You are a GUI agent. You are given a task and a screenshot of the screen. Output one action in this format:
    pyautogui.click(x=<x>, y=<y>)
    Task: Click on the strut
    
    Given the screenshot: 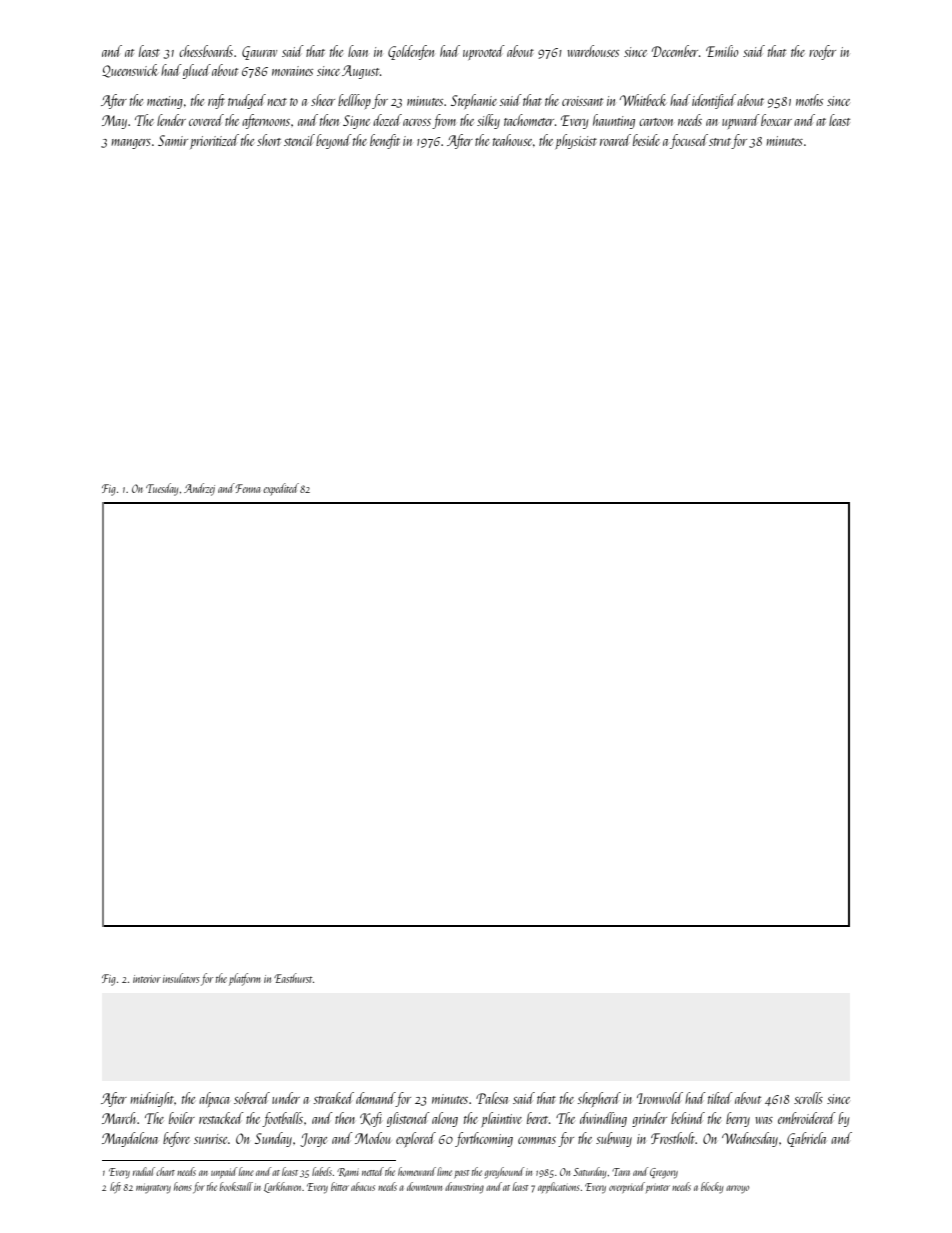 What is the action you would take?
    pyautogui.click(x=720, y=143)
